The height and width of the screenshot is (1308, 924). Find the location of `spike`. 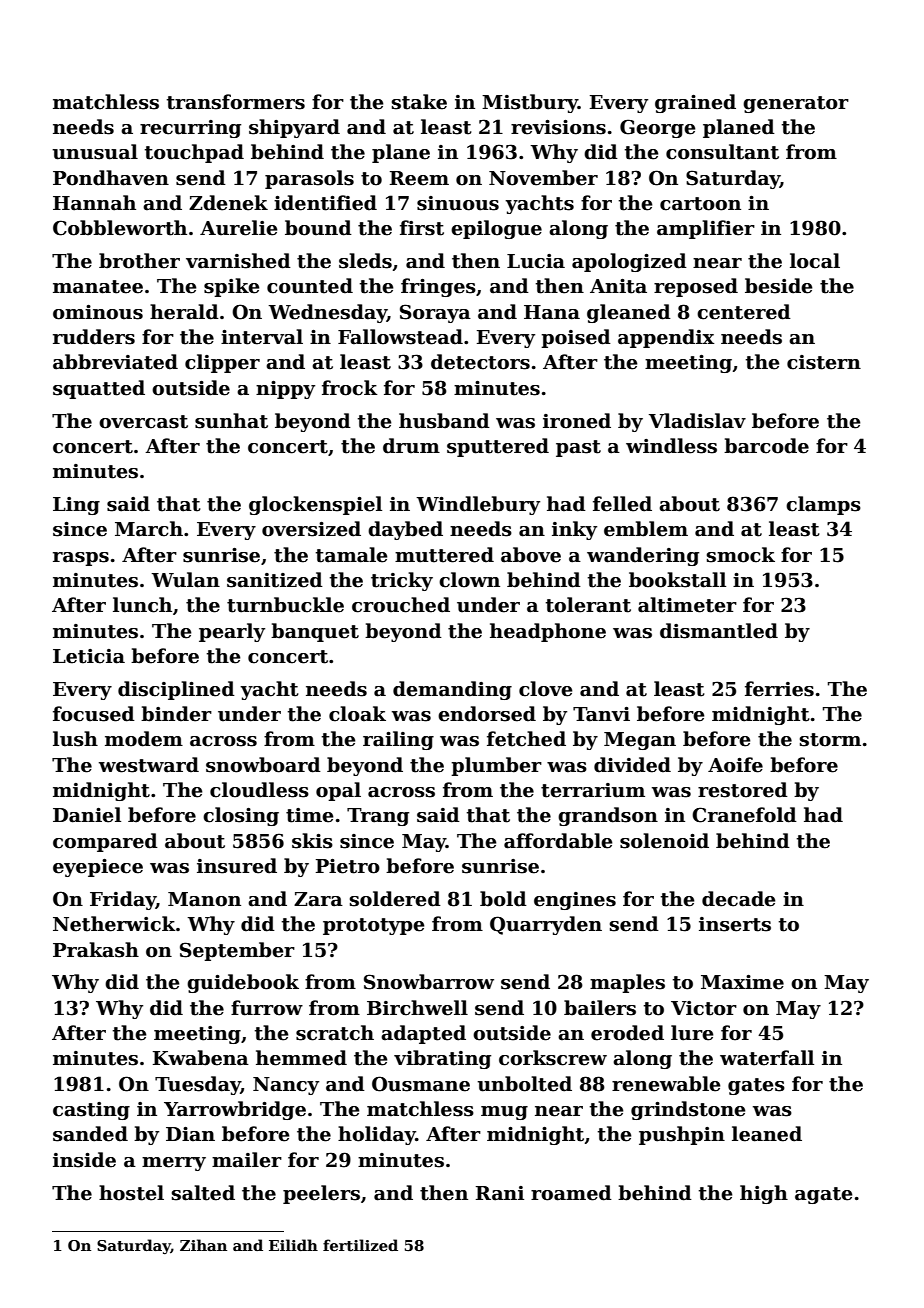

spike is located at coordinates (231, 287).
